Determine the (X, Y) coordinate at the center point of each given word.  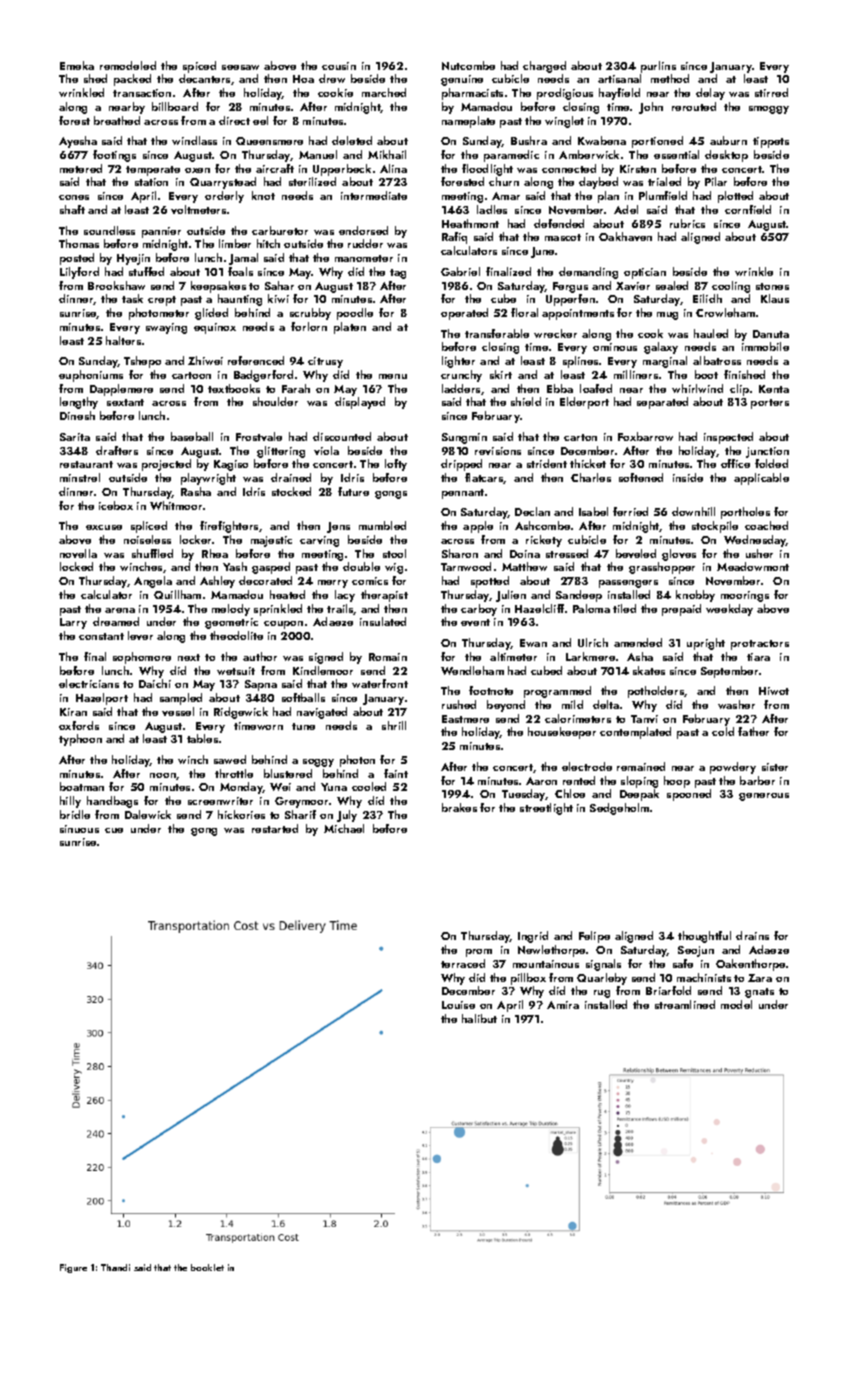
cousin (339, 66)
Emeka (77, 65)
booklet (207, 1267)
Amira (563, 1005)
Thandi (115, 1267)
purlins (658, 67)
